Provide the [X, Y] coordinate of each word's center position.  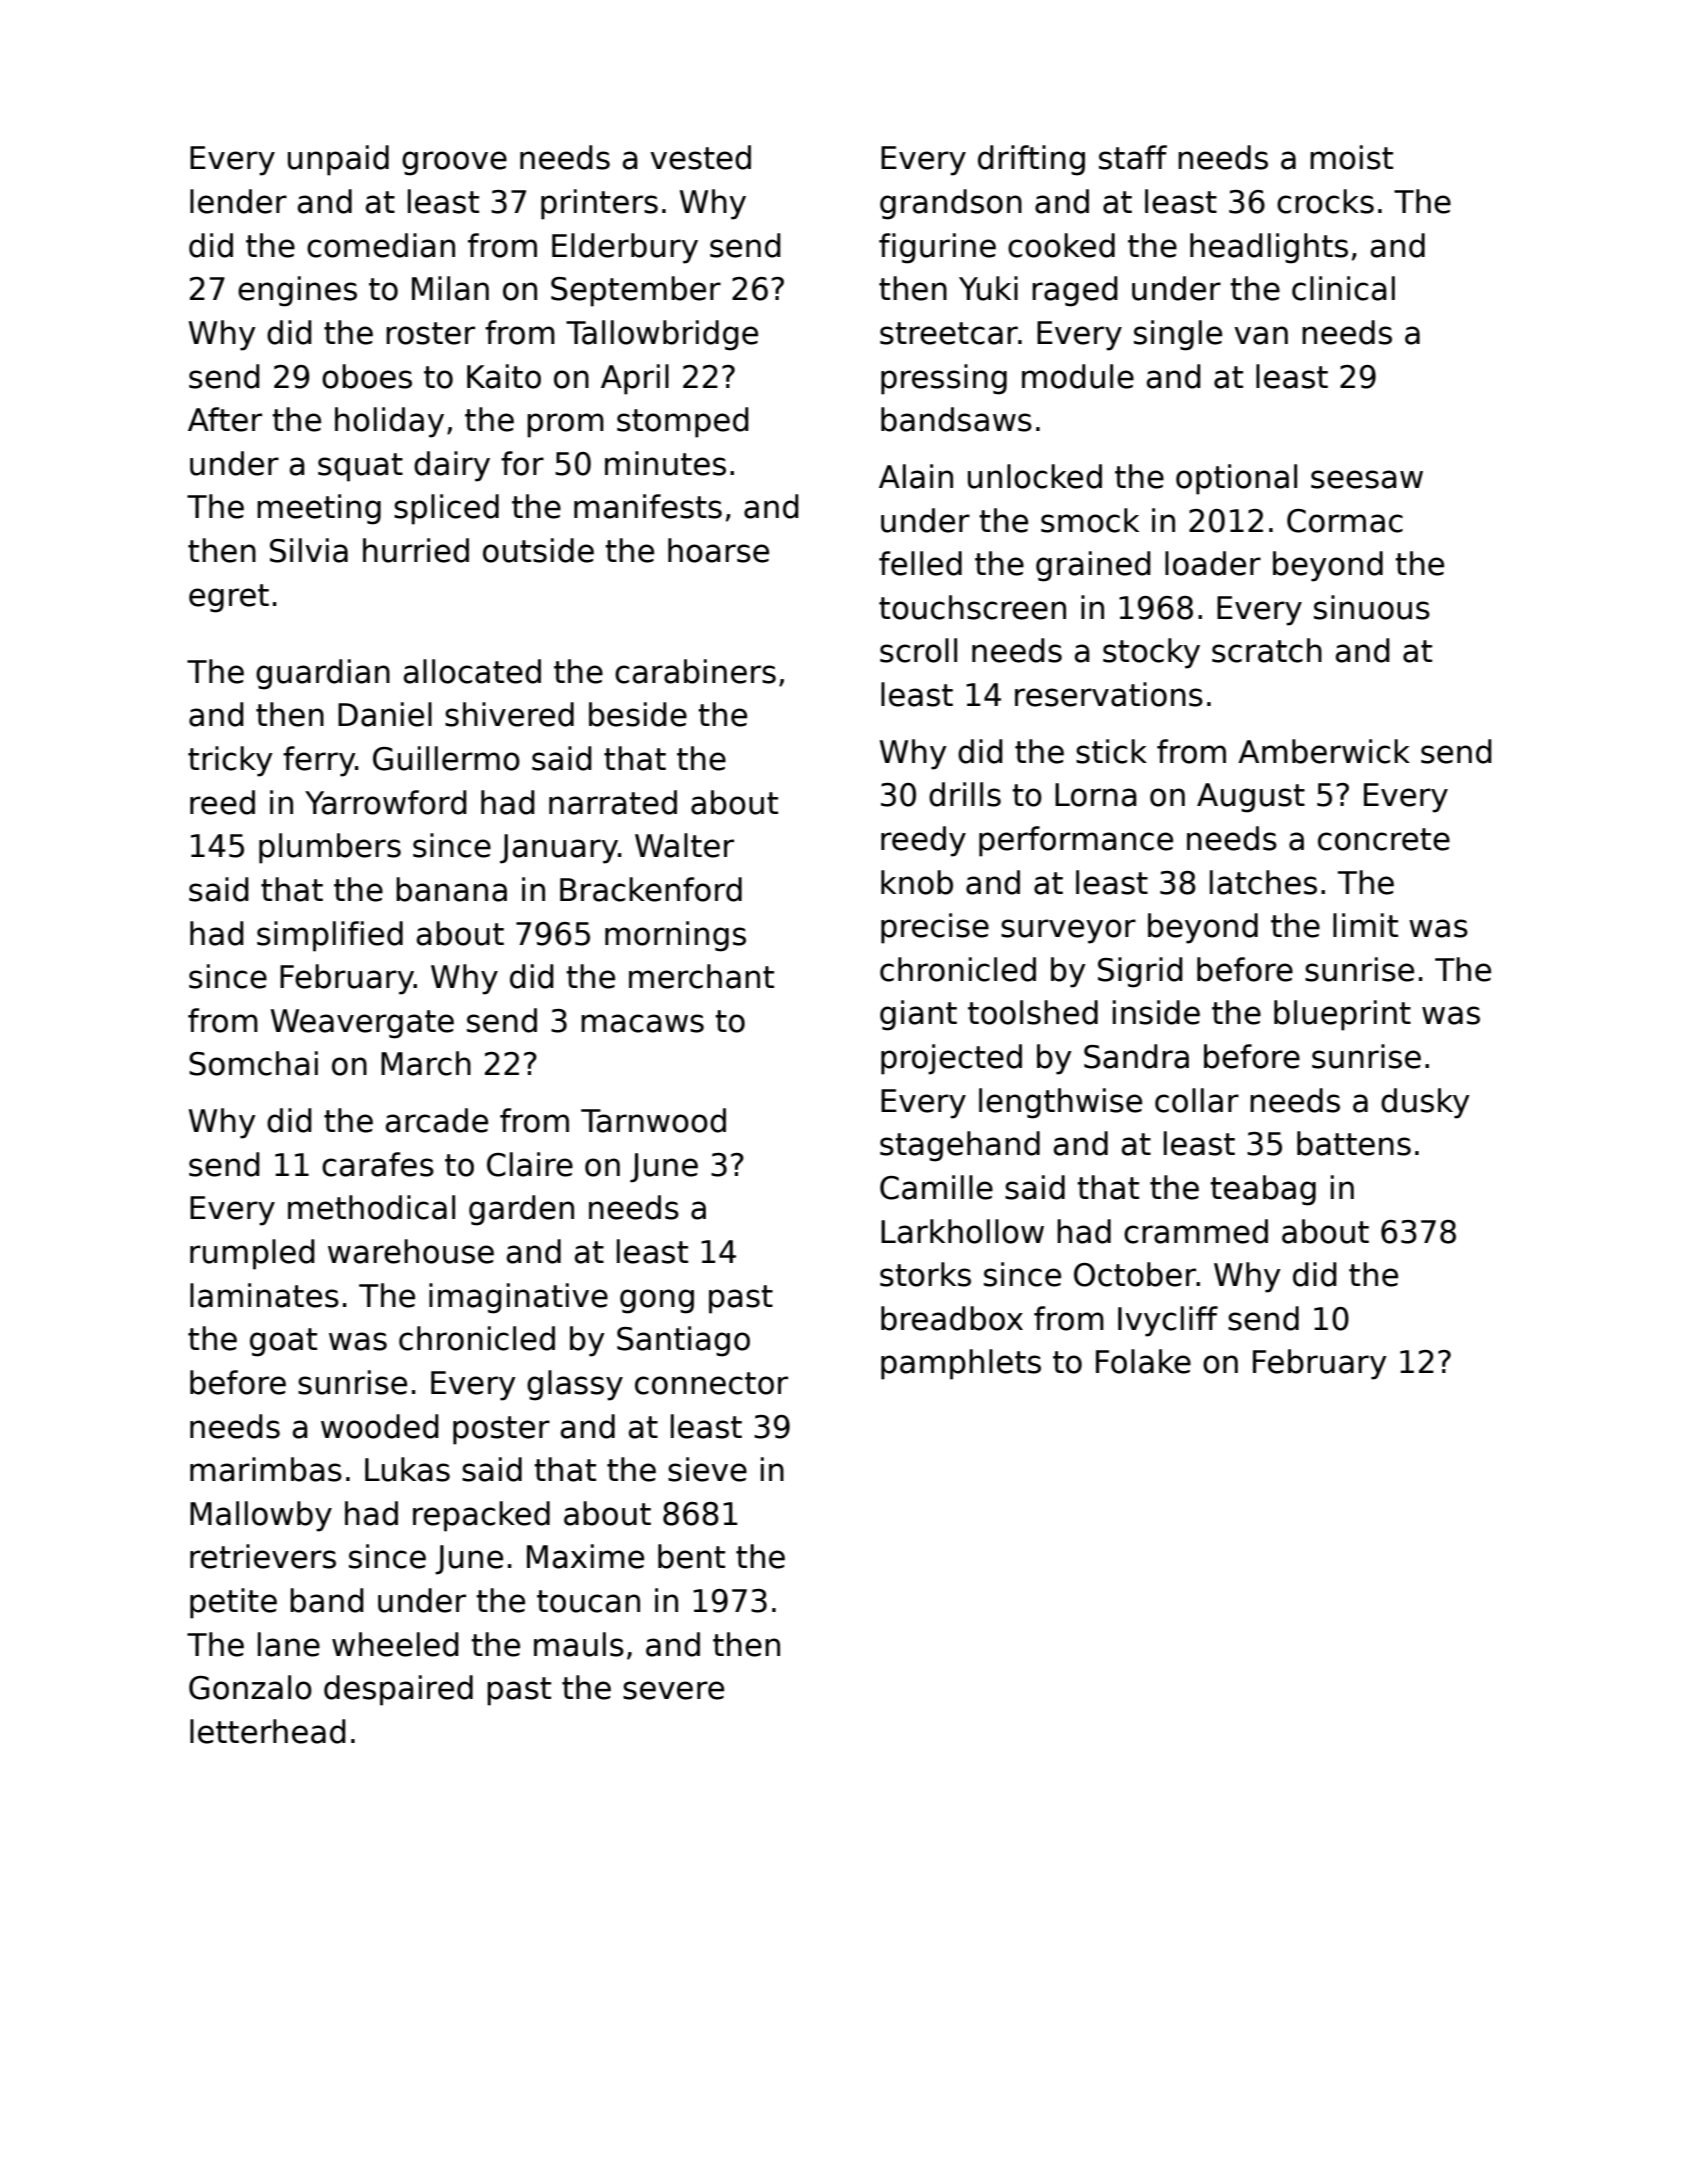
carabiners [695, 671]
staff [1133, 157]
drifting [1031, 160]
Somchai [253, 1063]
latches [1263, 882]
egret [229, 598]
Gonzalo [250, 1687]
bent [691, 1556]
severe [673, 1690]
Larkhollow [962, 1231]
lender [238, 201]
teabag [1263, 1190]
